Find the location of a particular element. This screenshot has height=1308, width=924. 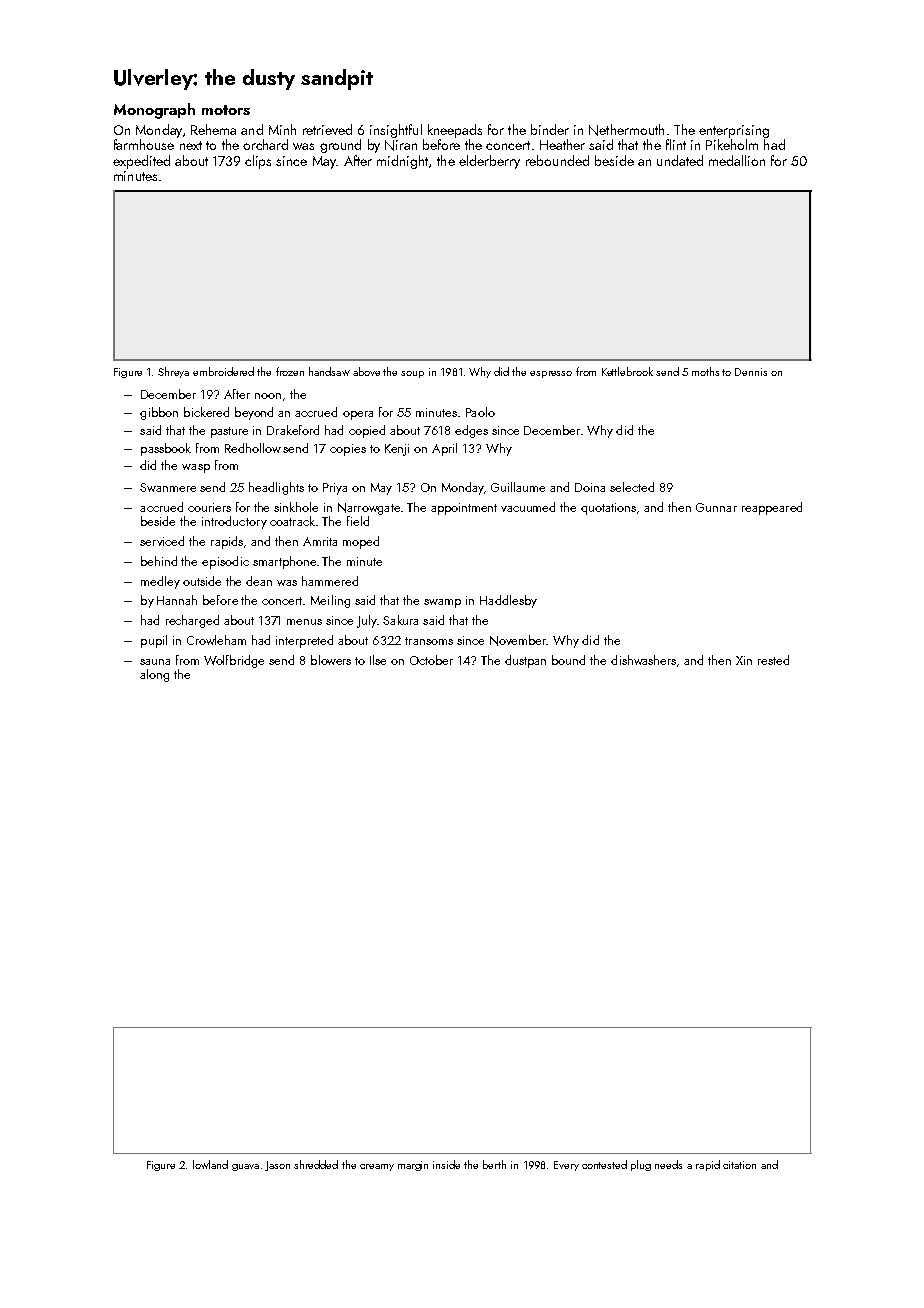

Ilse is located at coordinates (378, 660).
